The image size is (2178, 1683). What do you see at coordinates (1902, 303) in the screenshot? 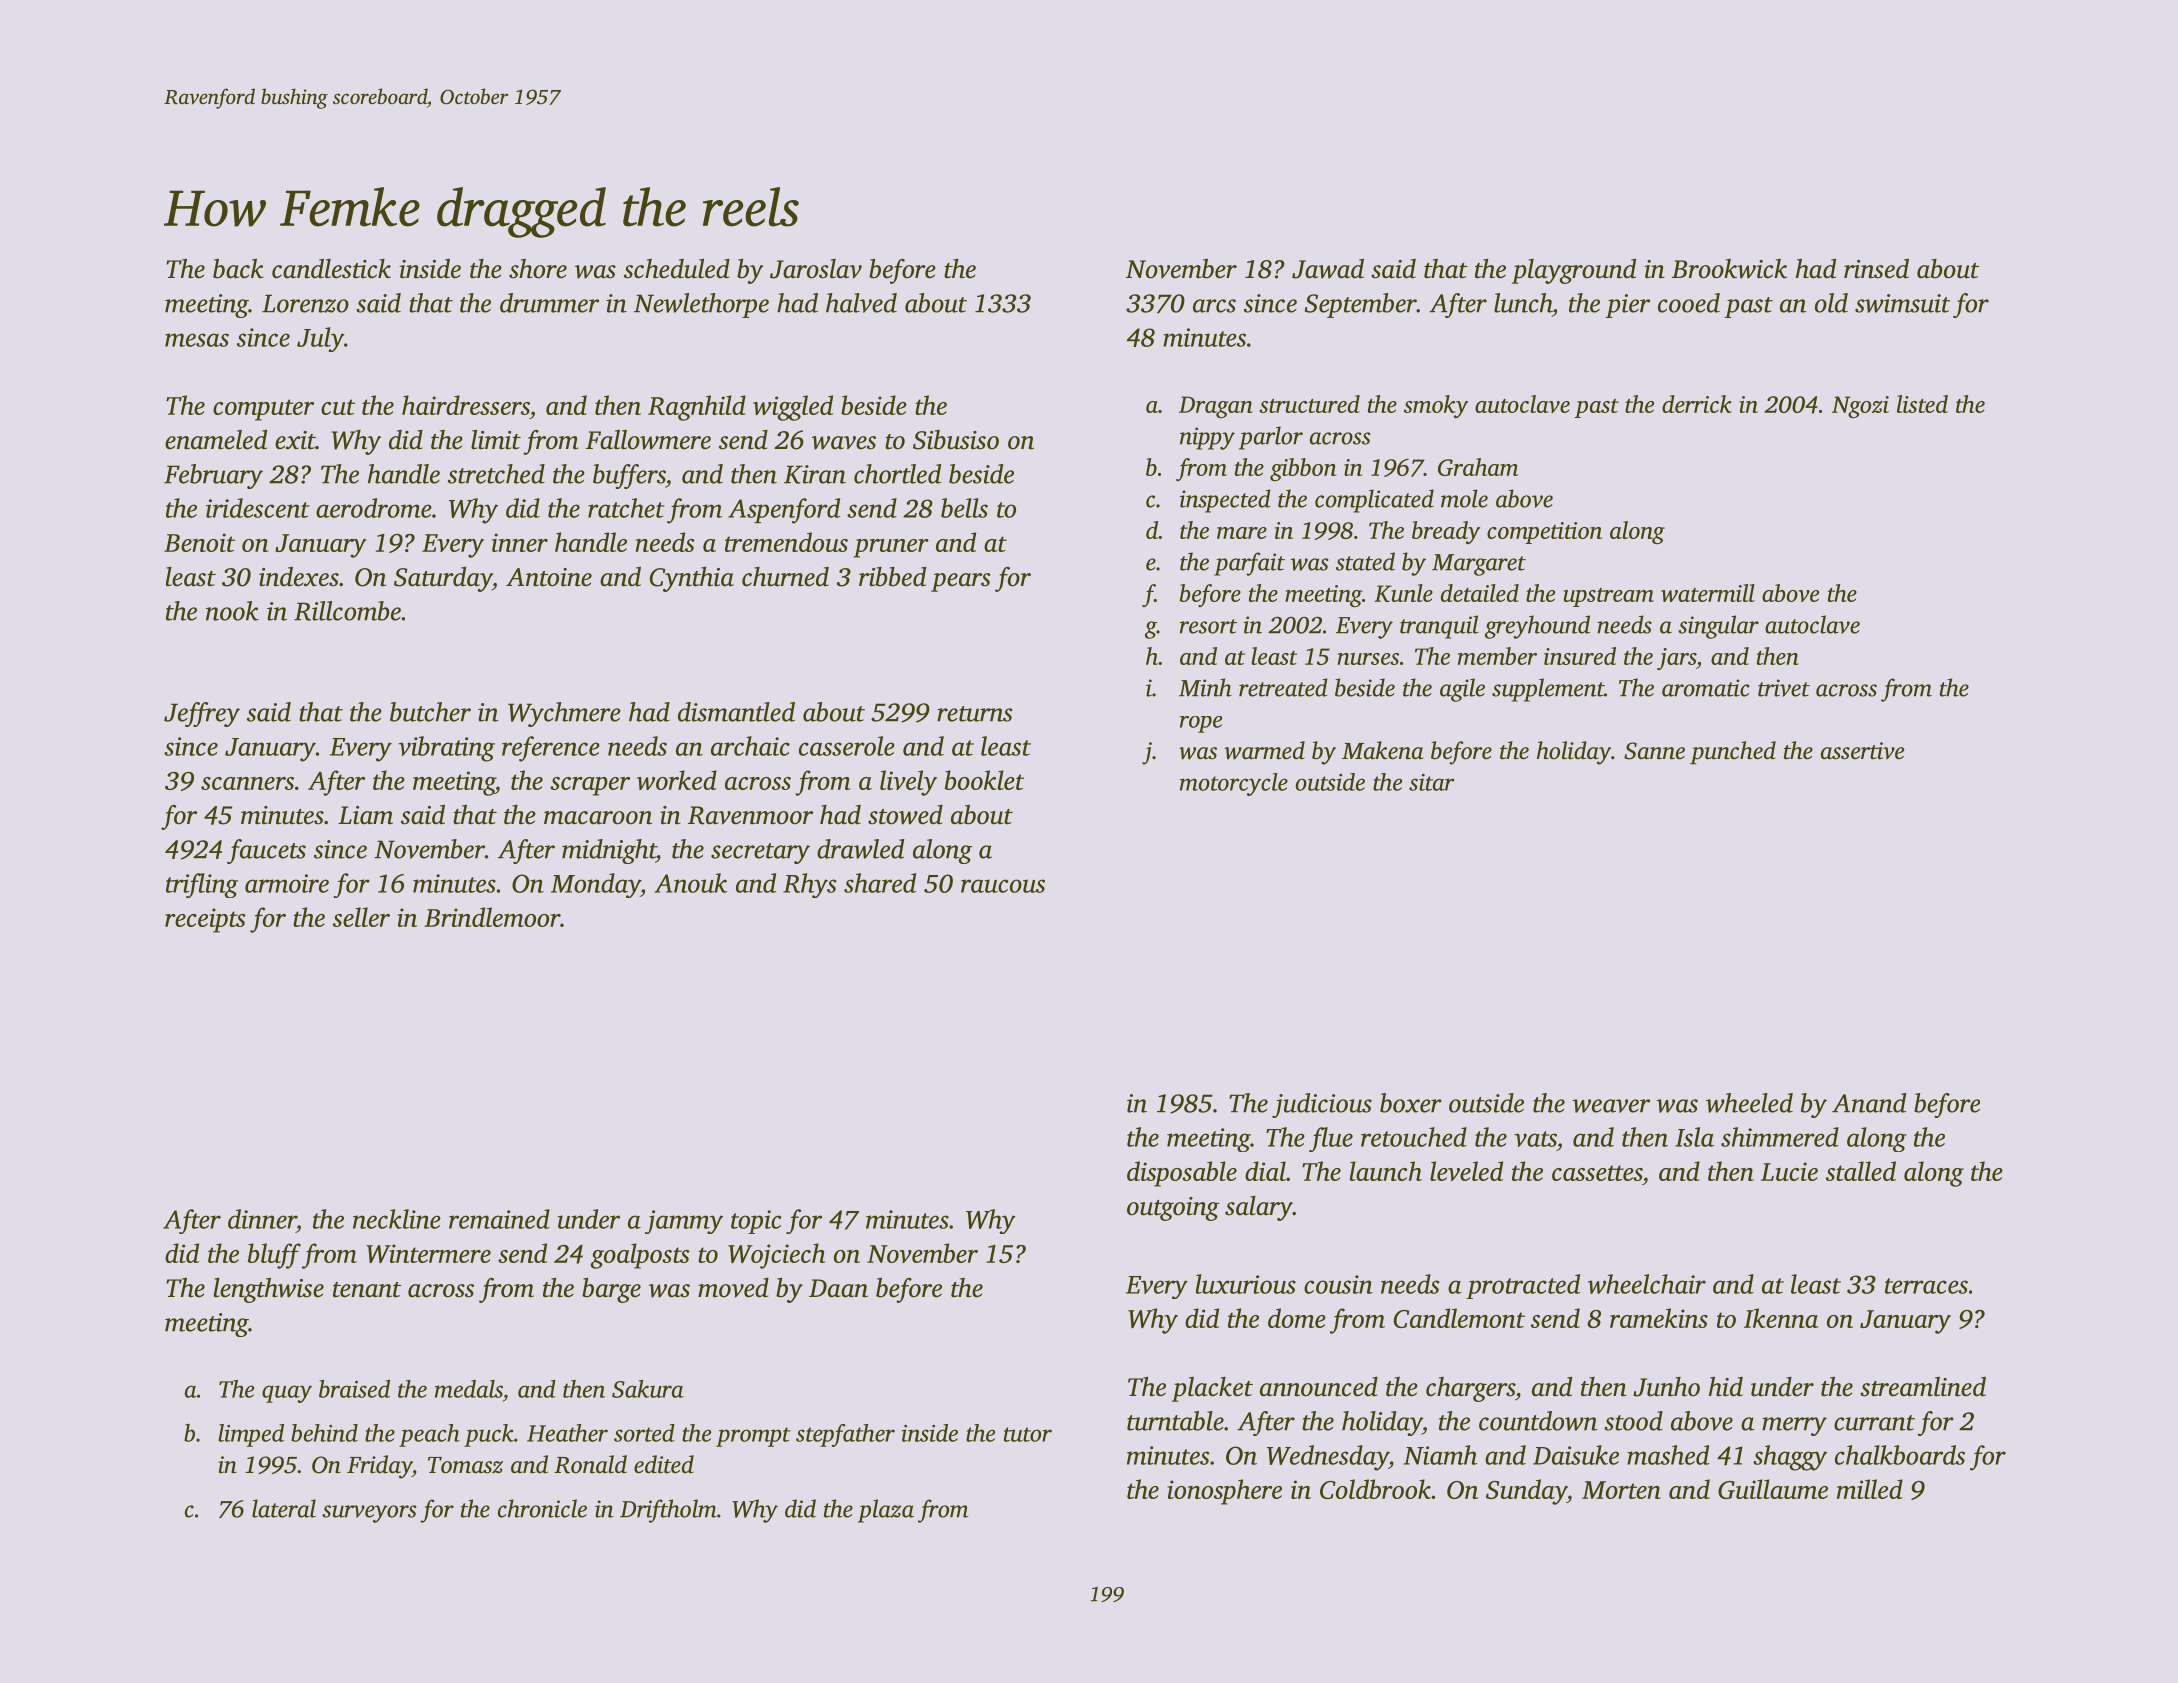
I see `swimsuit` at bounding box center [1902, 303].
